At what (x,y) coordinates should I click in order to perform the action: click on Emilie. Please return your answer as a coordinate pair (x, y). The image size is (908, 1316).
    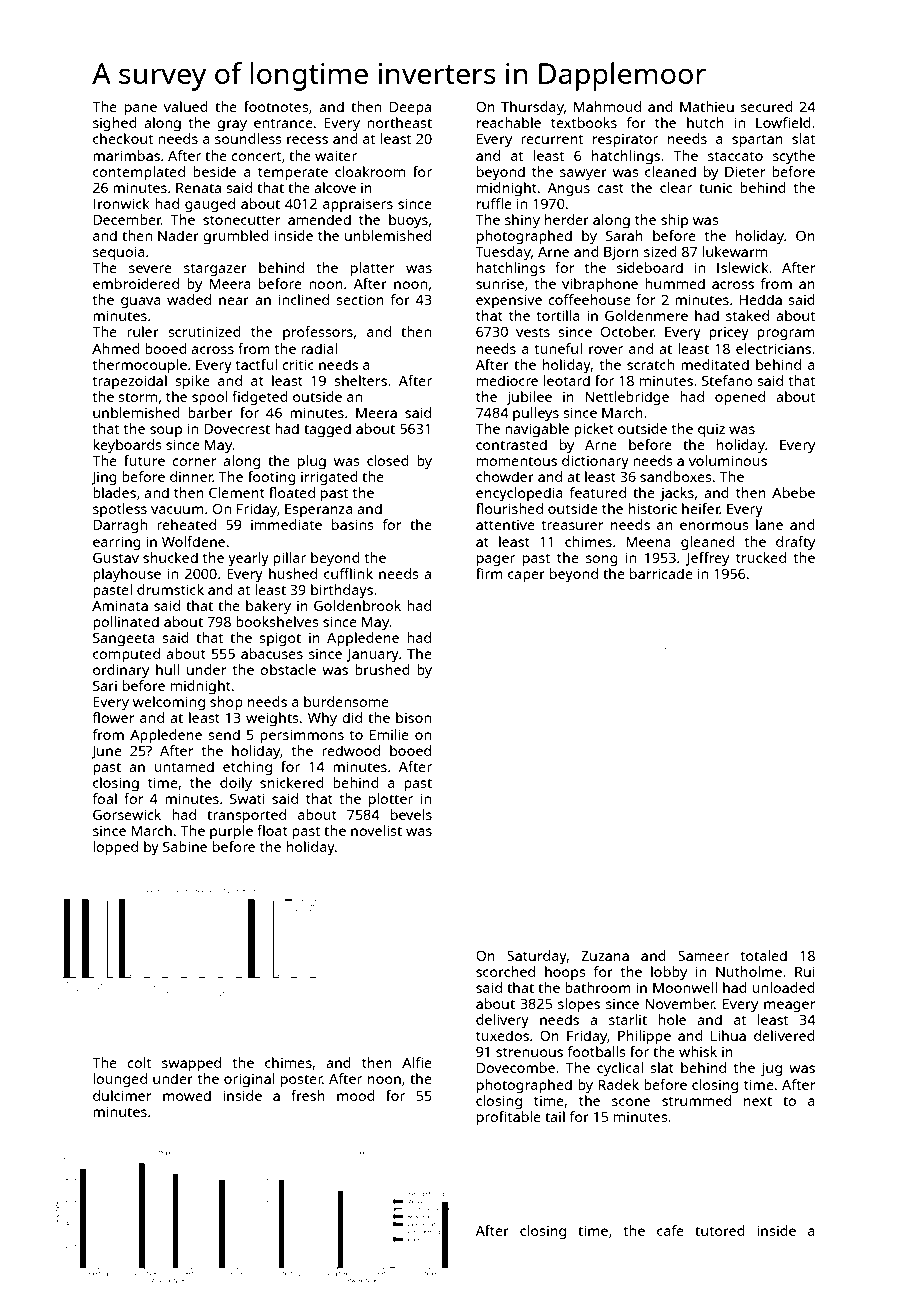
    Looking at the image, I should click on (389, 734).
